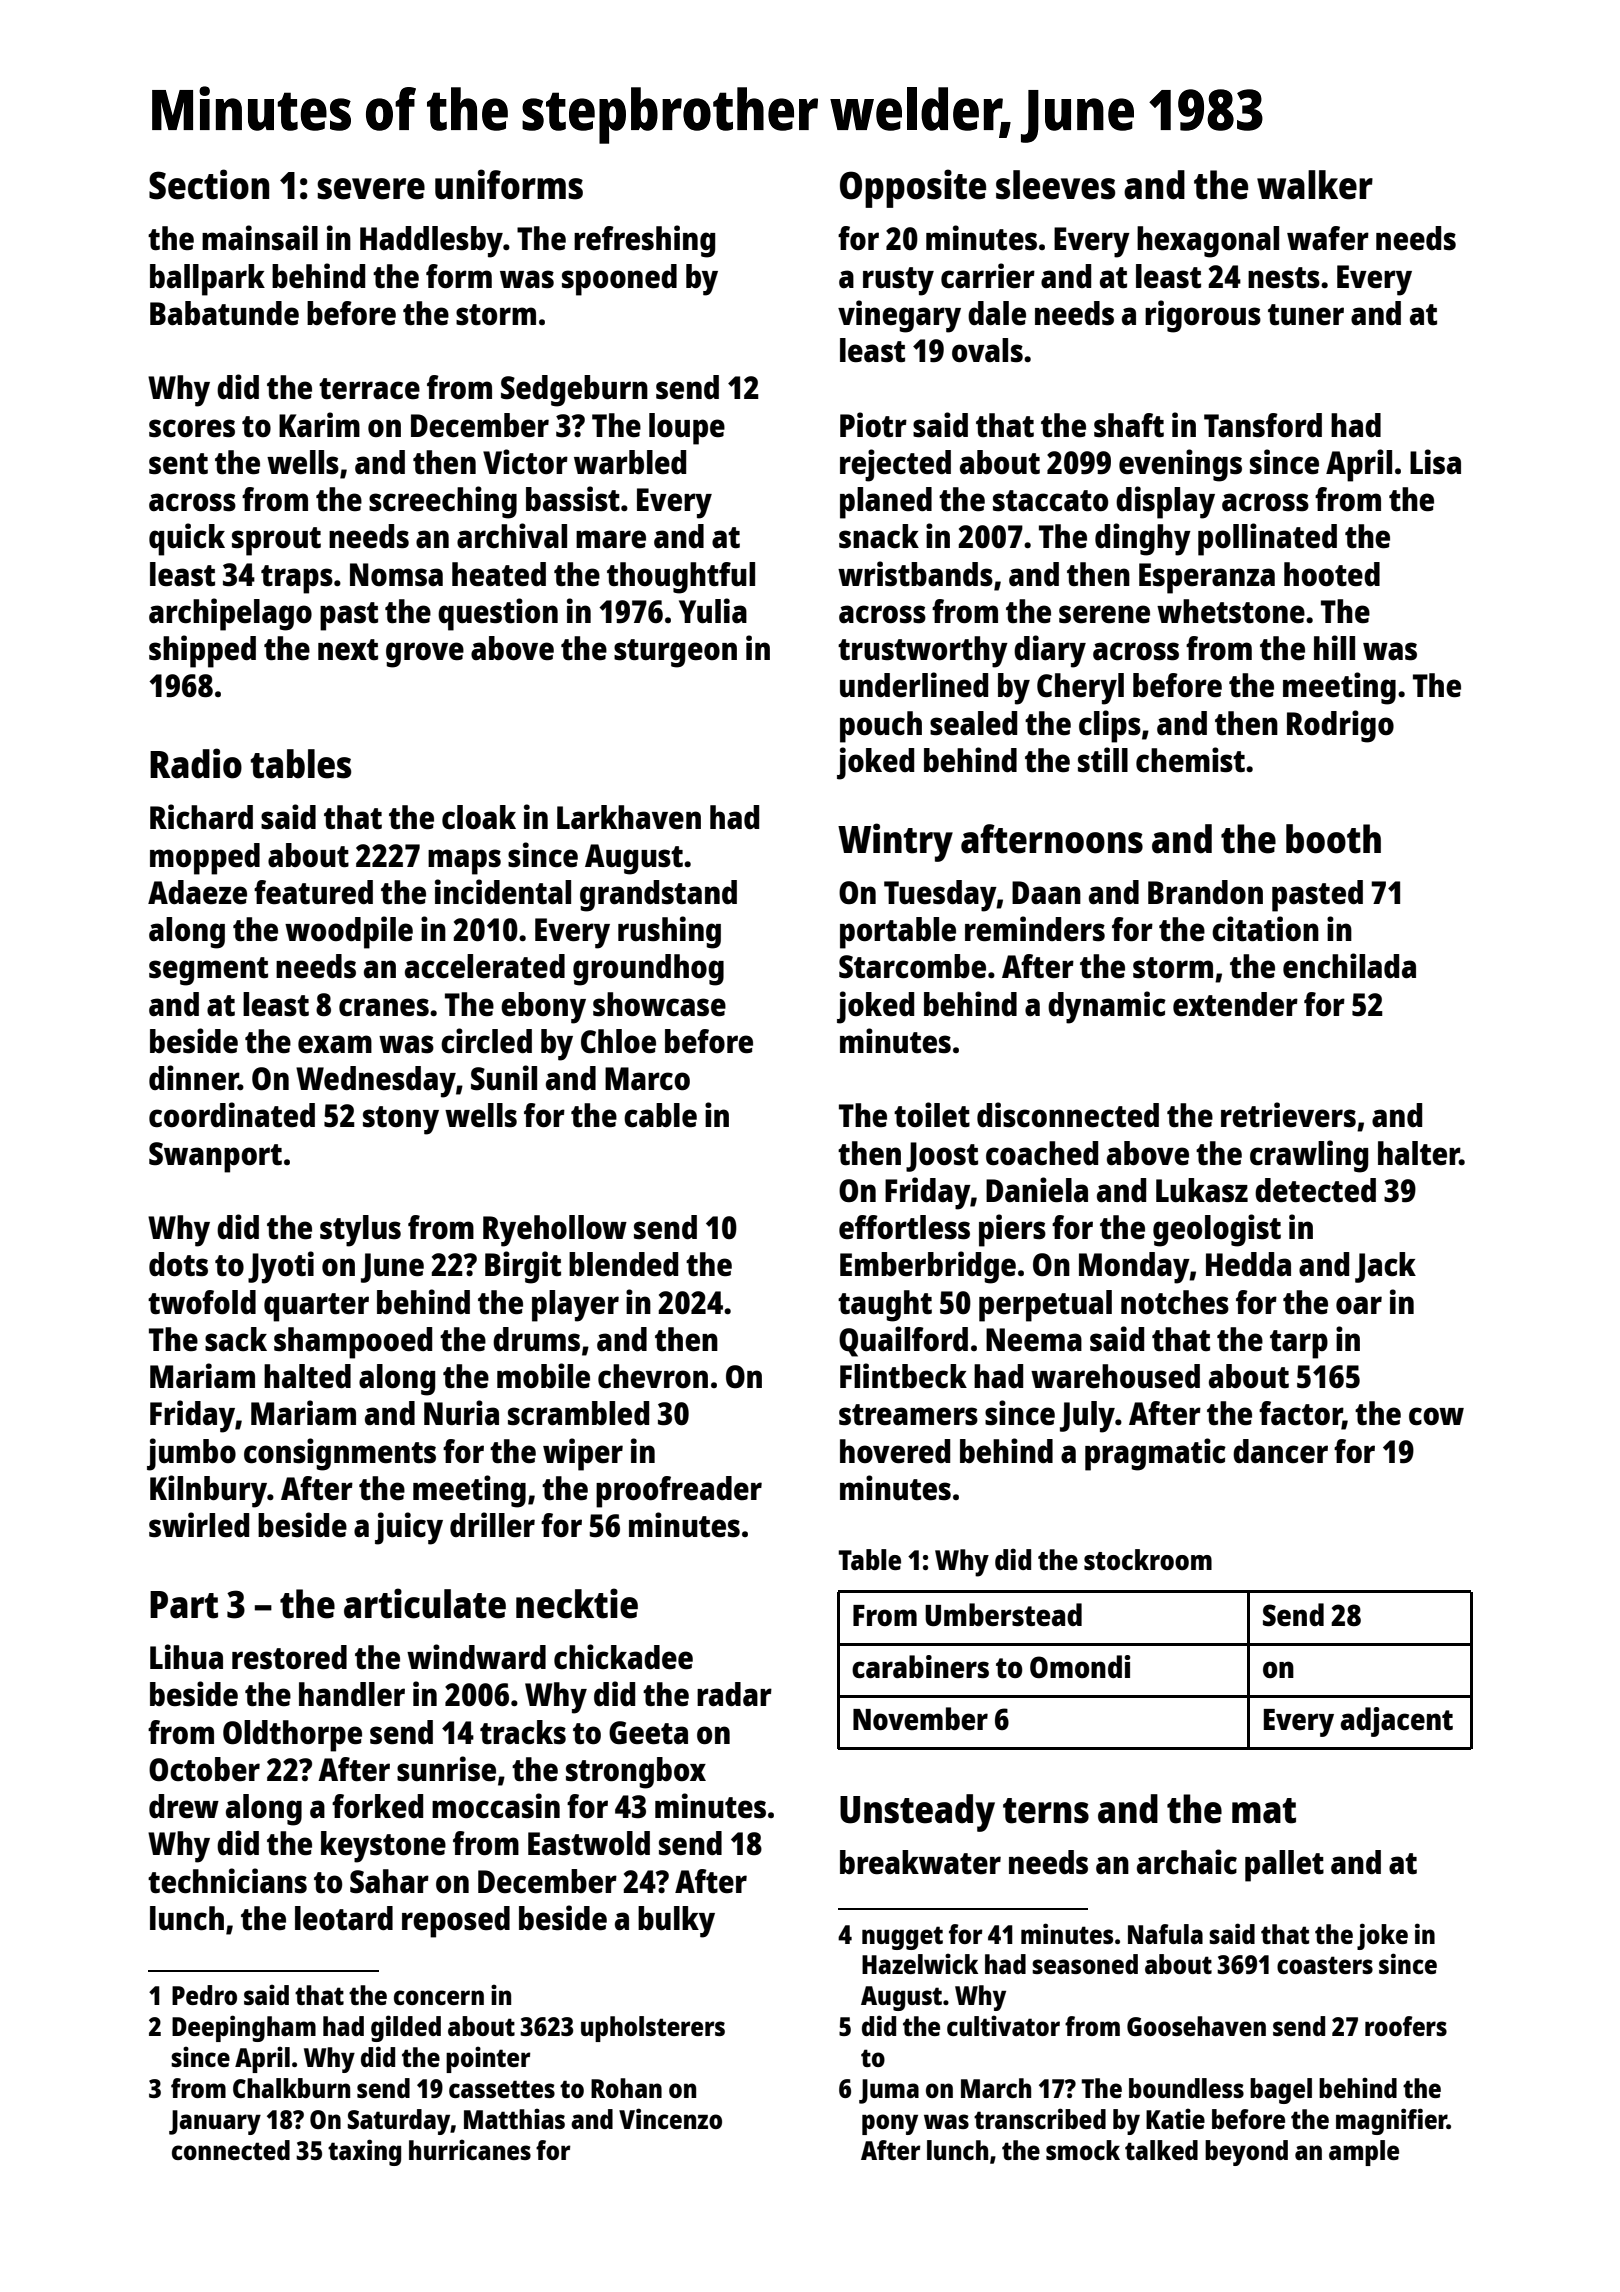 The image size is (1620, 2292). What do you see at coordinates (1364, 2153) in the document?
I see `ample` at bounding box center [1364, 2153].
